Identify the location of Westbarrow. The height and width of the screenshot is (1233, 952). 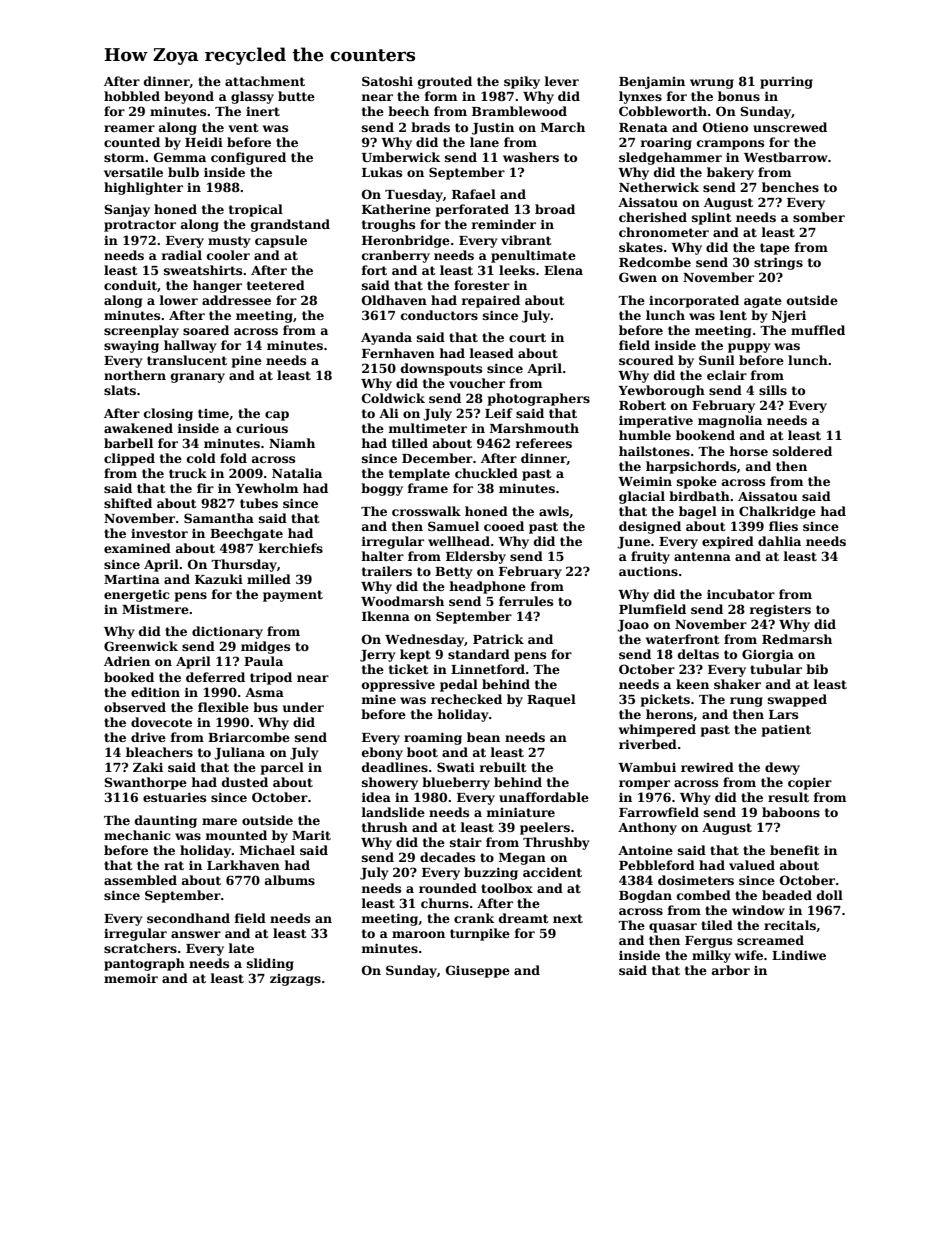
(786, 157).
